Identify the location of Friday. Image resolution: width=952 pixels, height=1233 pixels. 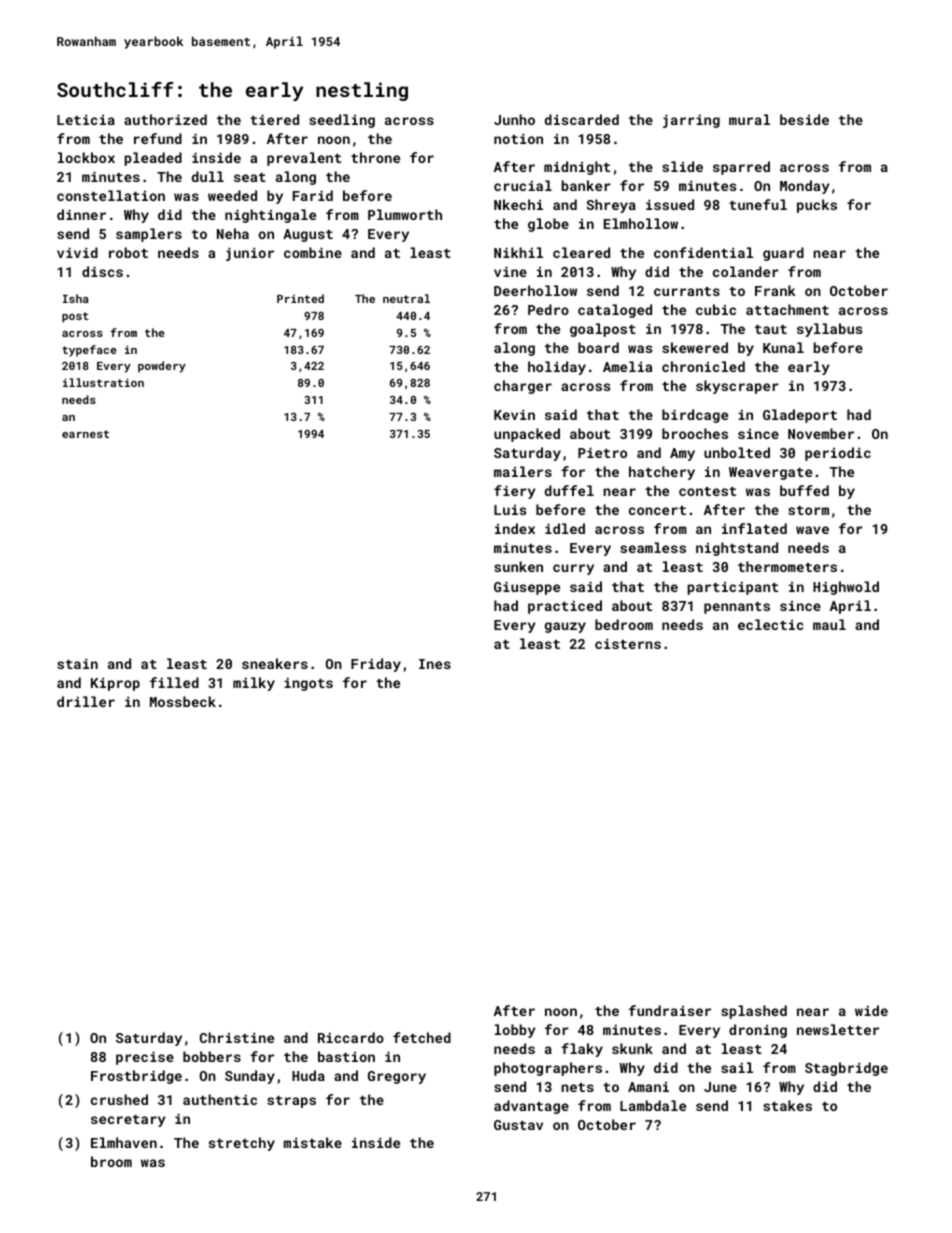
(376, 665).
